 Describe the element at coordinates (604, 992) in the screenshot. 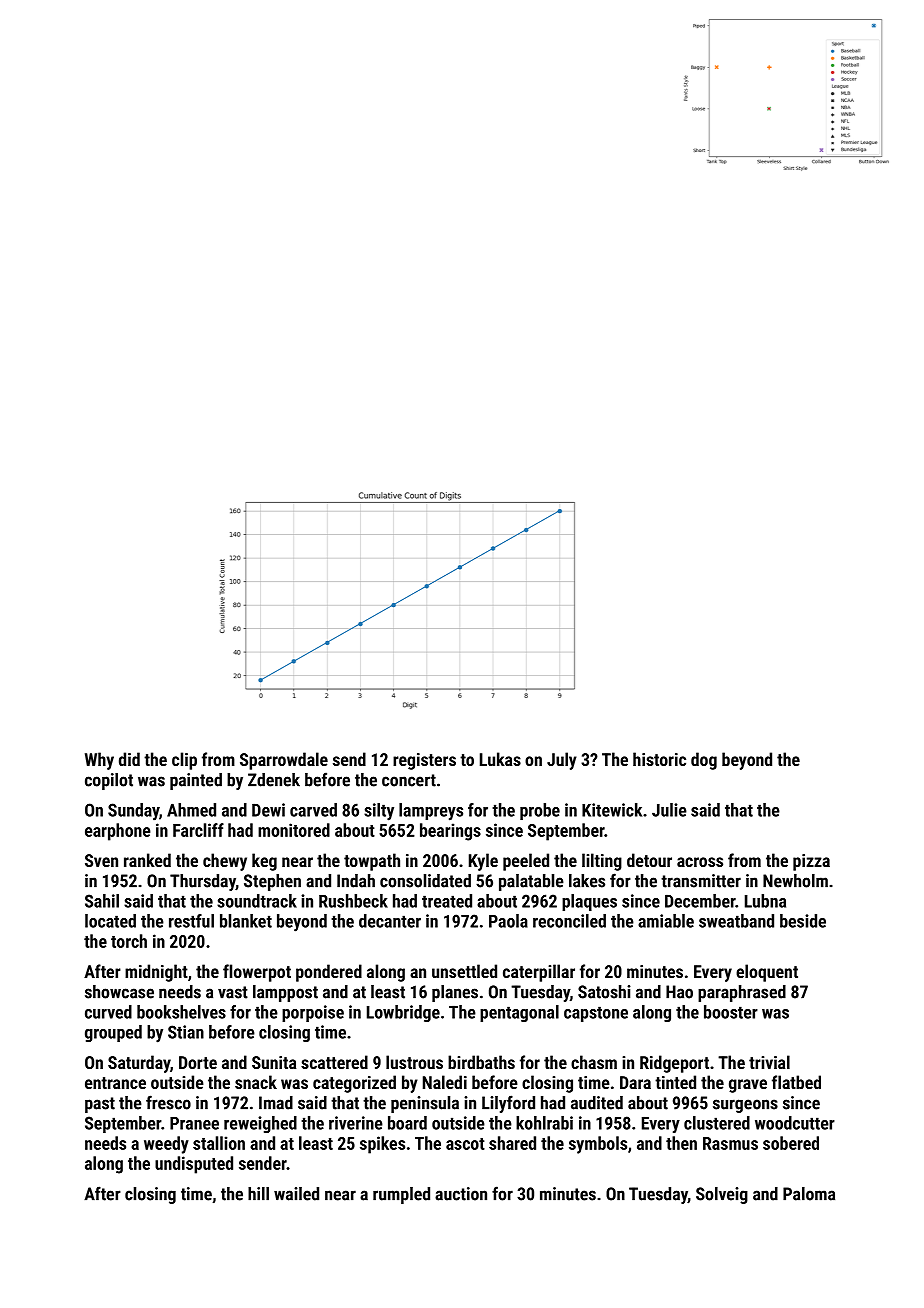

I see `Satoshi` at that location.
